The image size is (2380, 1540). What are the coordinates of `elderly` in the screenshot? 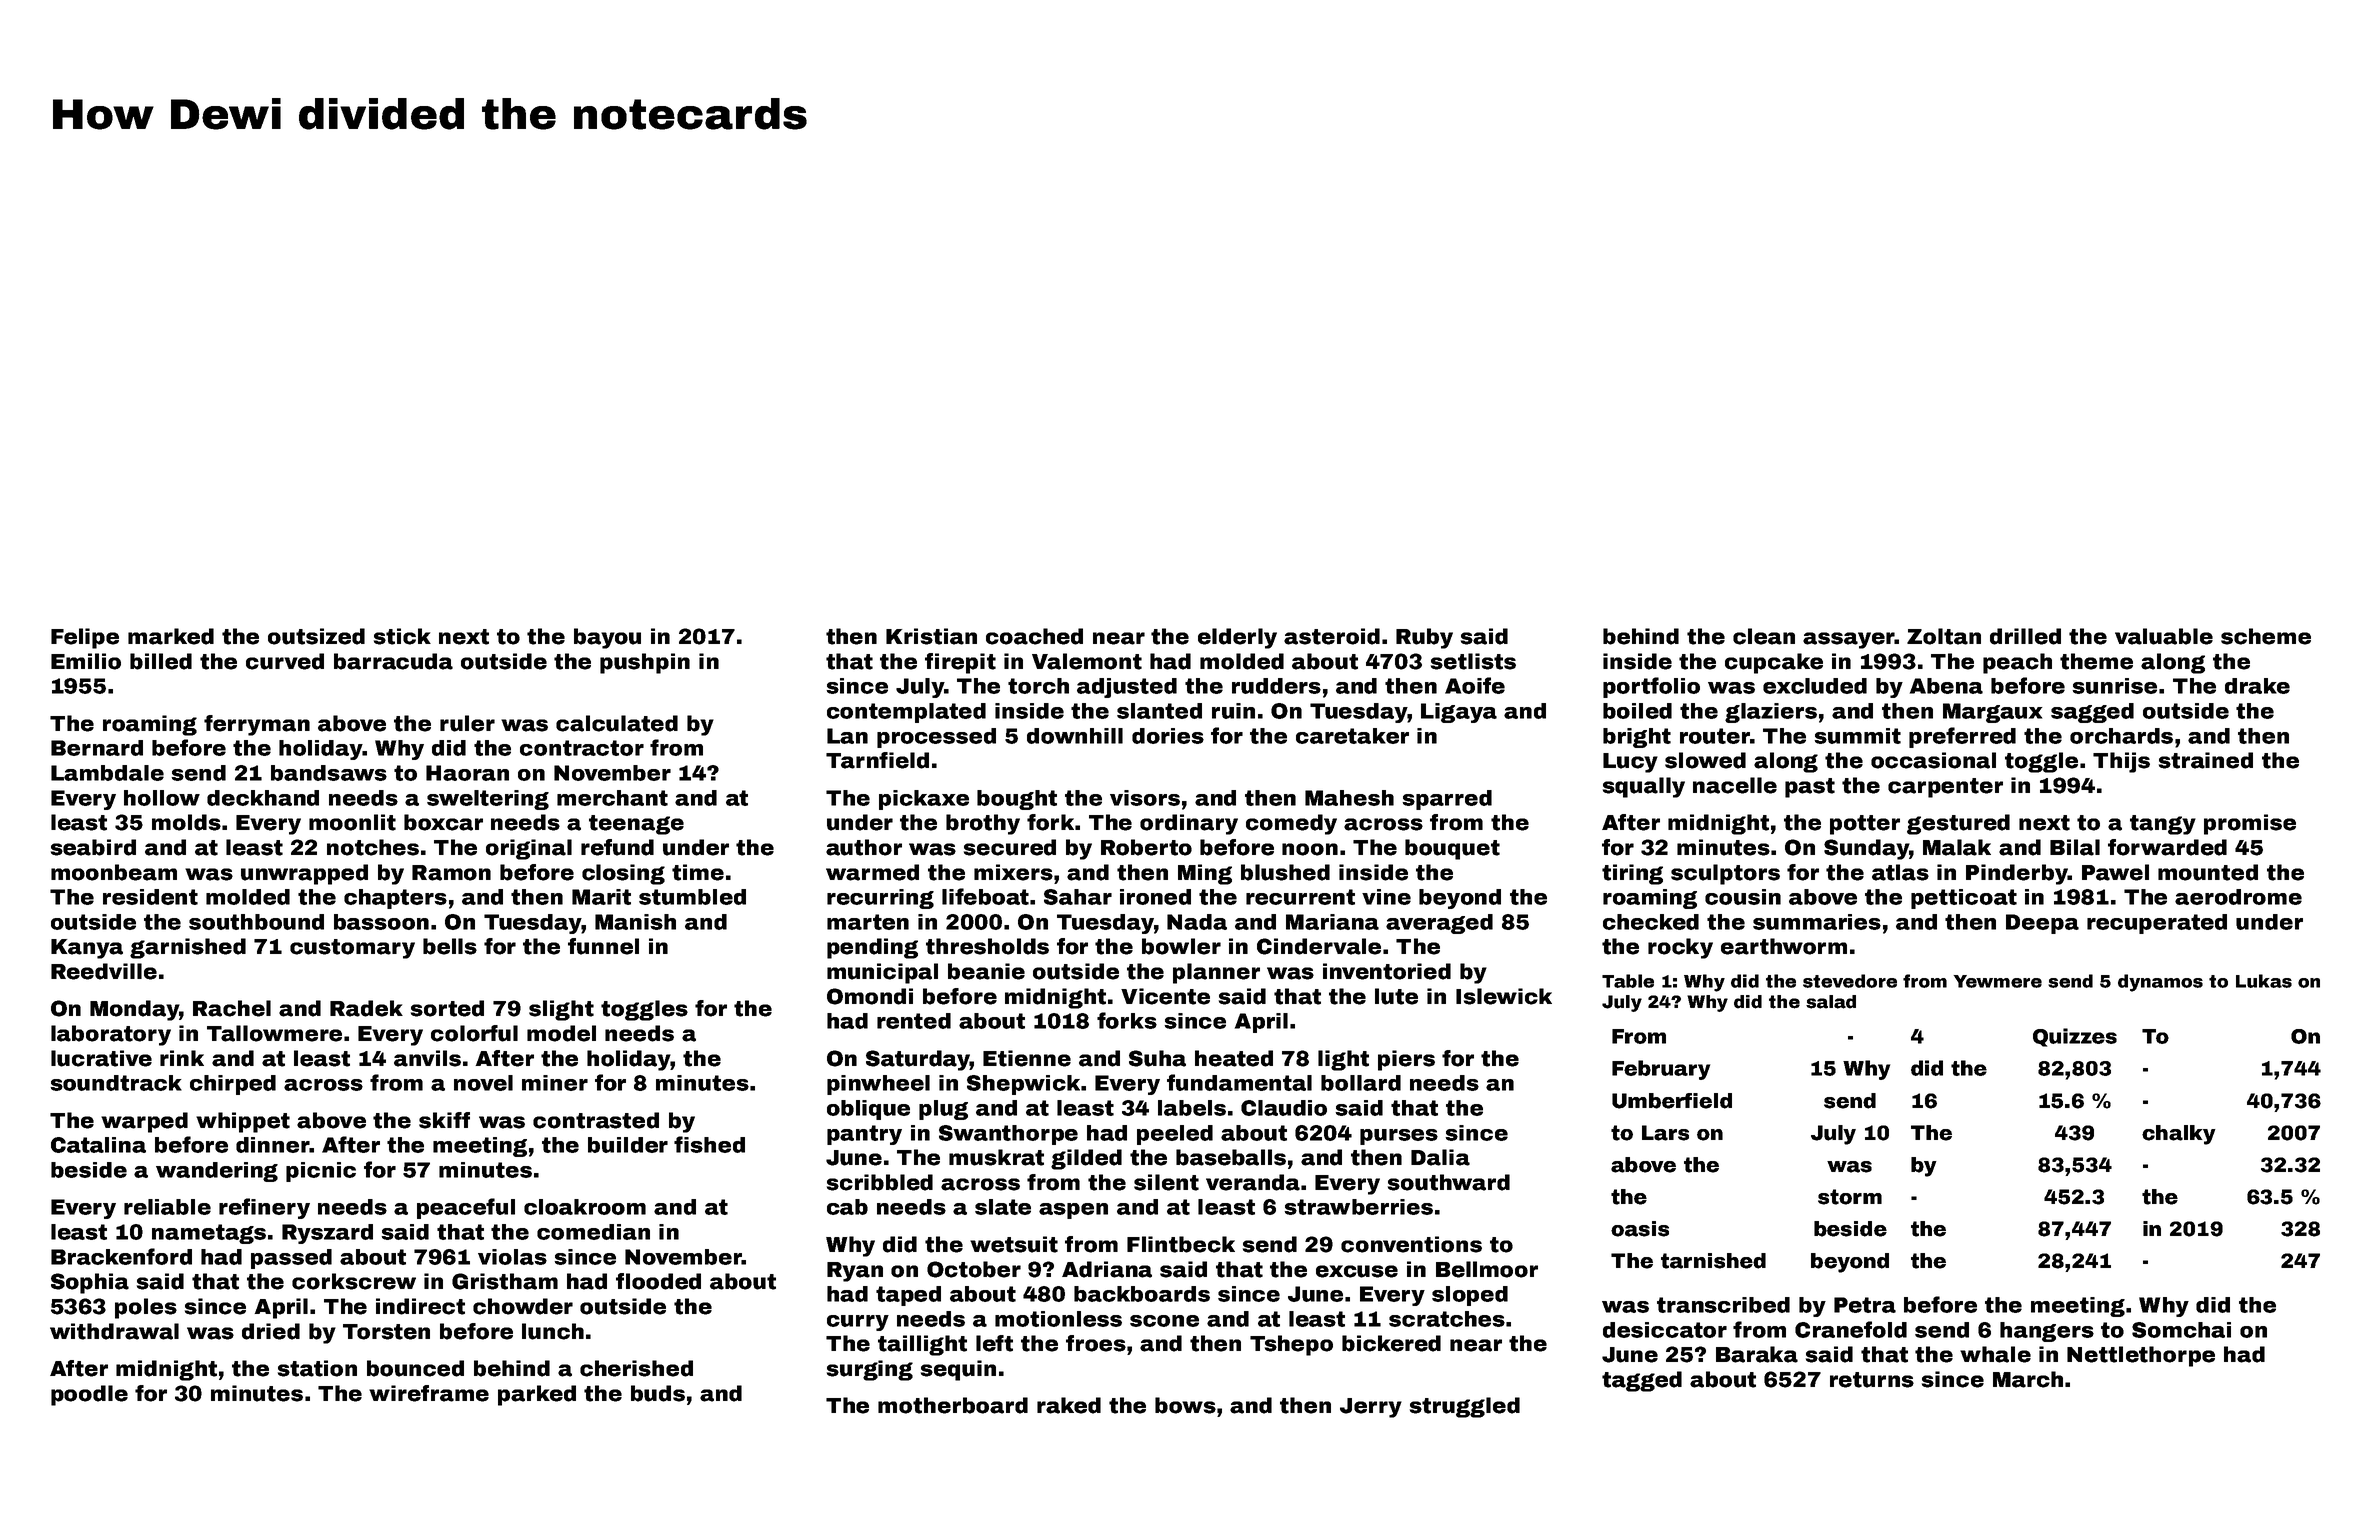 It's located at (1237, 638).
